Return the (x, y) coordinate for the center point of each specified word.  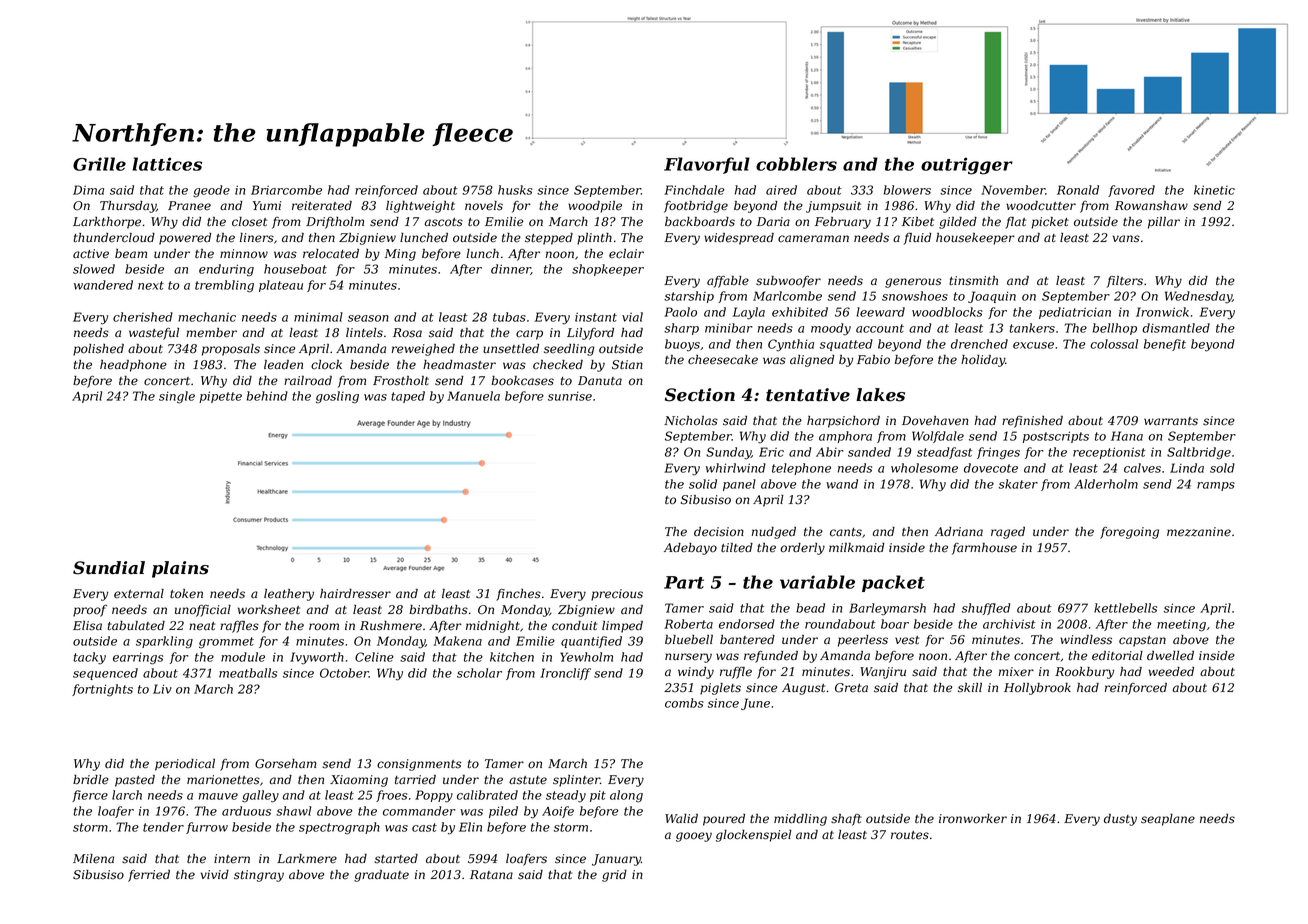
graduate (381, 876)
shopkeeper (608, 270)
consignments (419, 765)
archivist (1009, 624)
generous (913, 283)
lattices (167, 164)
